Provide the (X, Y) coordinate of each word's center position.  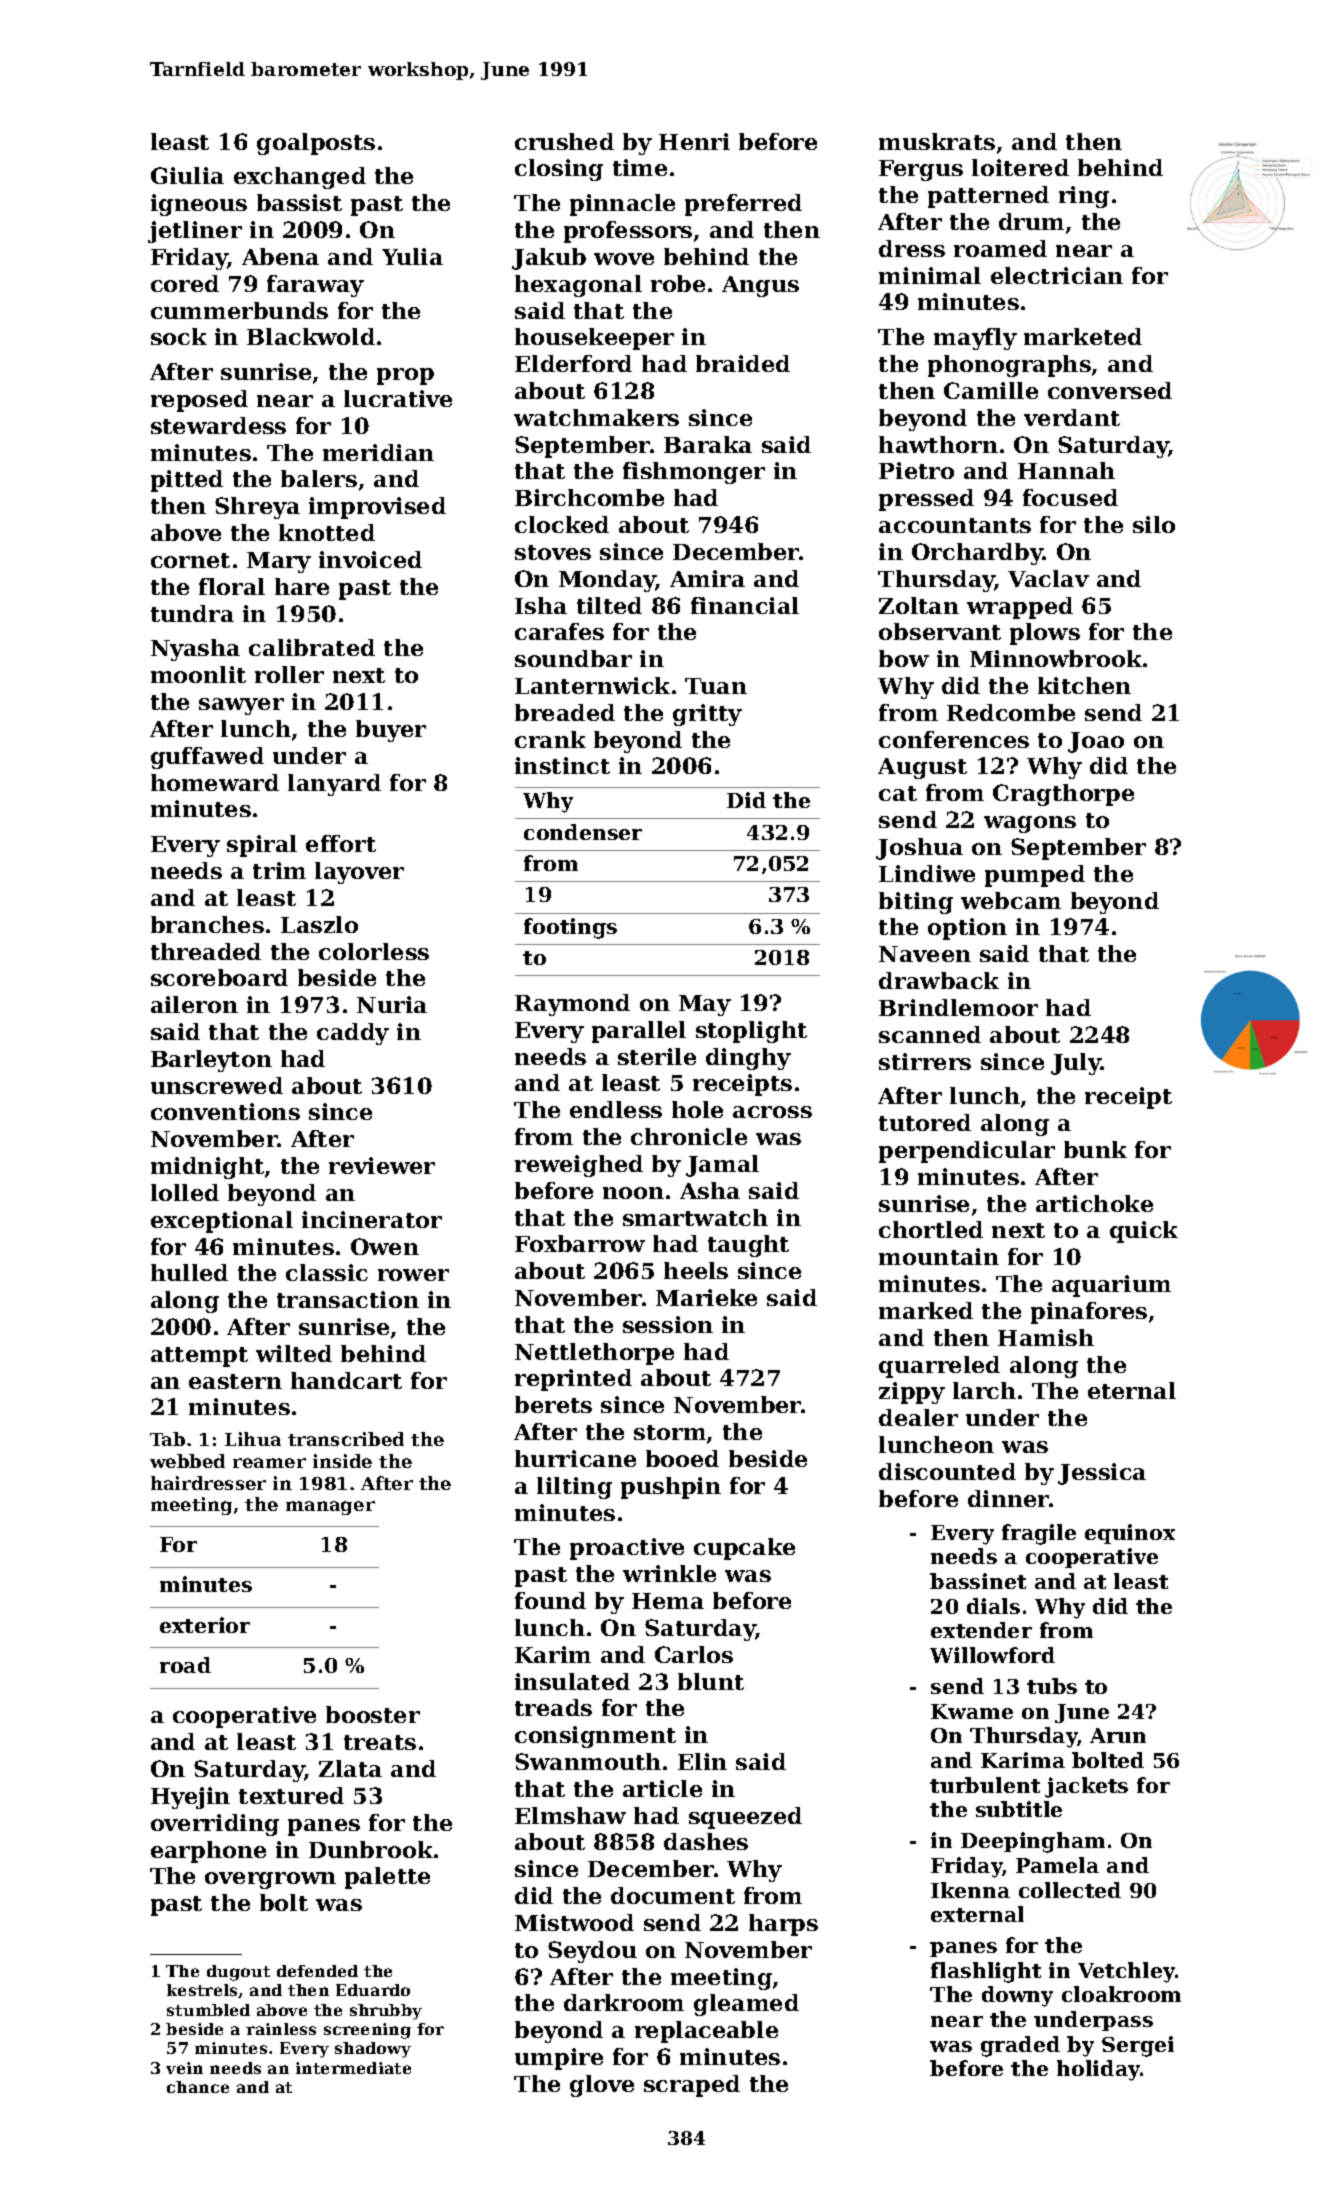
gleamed (746, 2005)
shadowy (373, 2050)
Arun (1118, 1735)
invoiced (370, 559)
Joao (1096, 742)
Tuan (716, 686)
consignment (595, 1737)
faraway (315, 286)
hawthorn (938, 444)
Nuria (392, 1004)
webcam (1011, 900)
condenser (583, 832)
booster (373, 1714)
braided (743, 363)
